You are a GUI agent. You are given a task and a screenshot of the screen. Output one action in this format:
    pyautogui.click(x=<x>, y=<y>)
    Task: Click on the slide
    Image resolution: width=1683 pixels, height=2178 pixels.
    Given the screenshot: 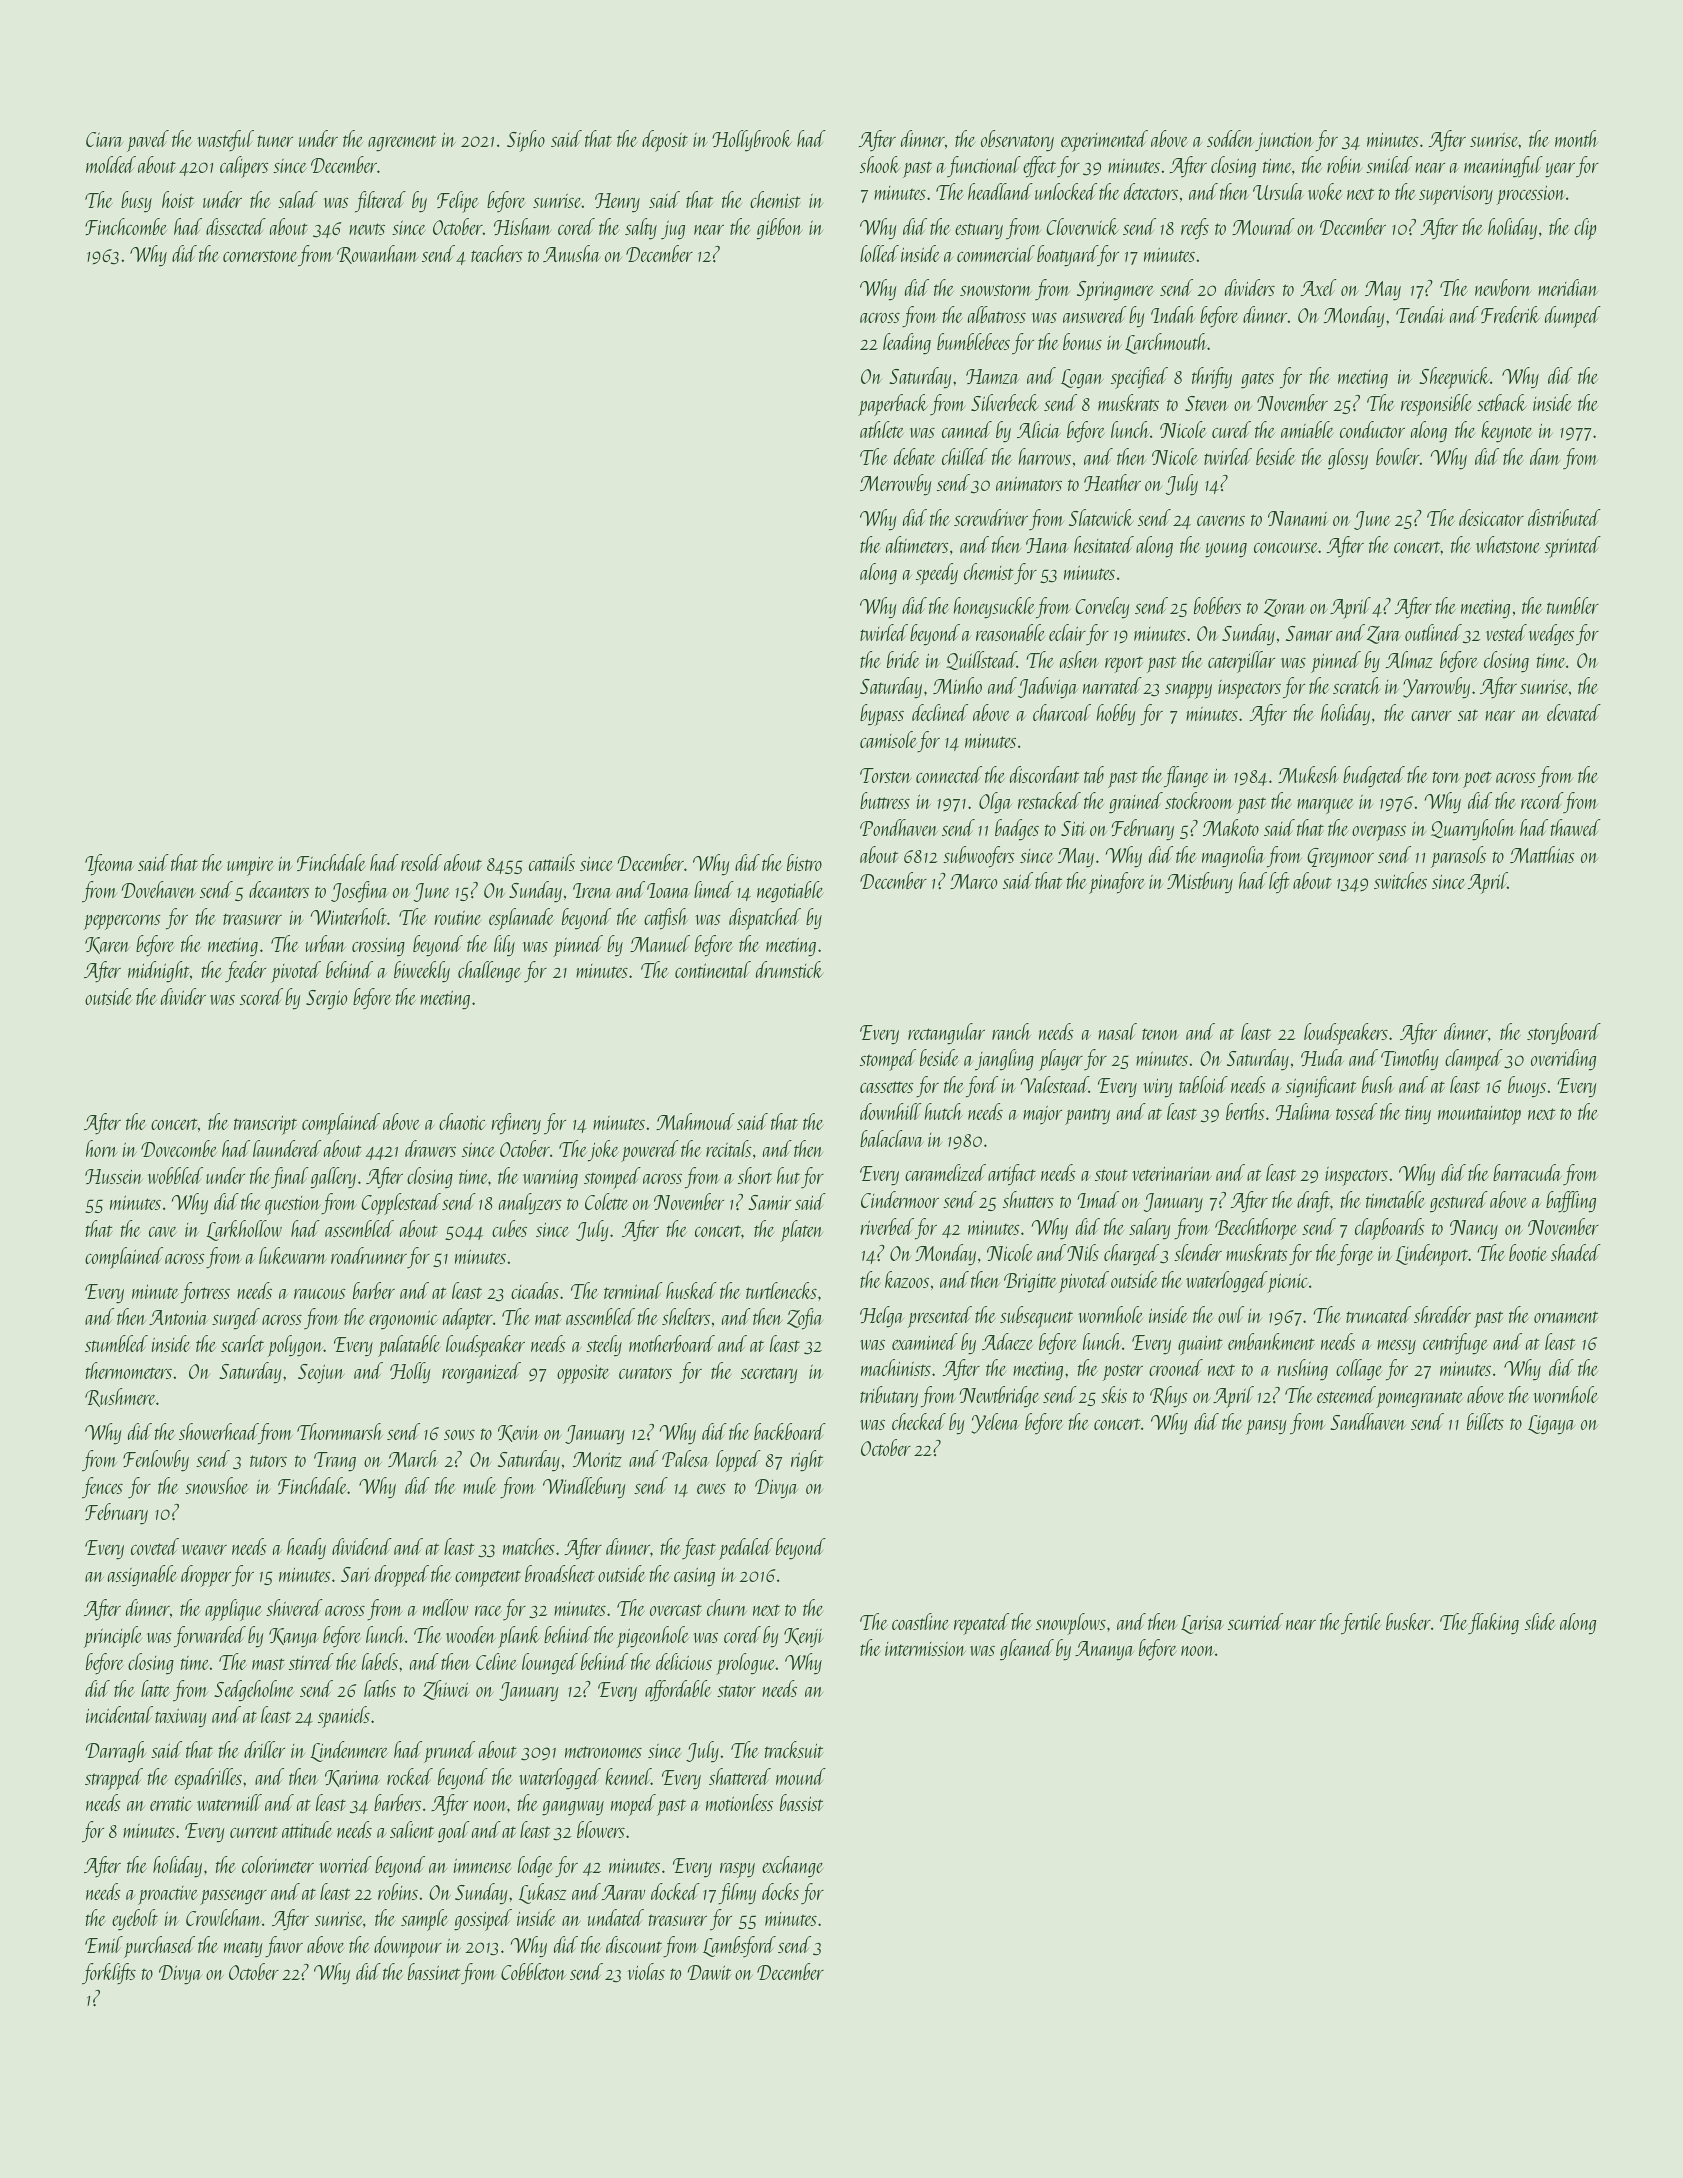 What is the action you would take?
    pyautogui.click(x=1540, y=1621)
